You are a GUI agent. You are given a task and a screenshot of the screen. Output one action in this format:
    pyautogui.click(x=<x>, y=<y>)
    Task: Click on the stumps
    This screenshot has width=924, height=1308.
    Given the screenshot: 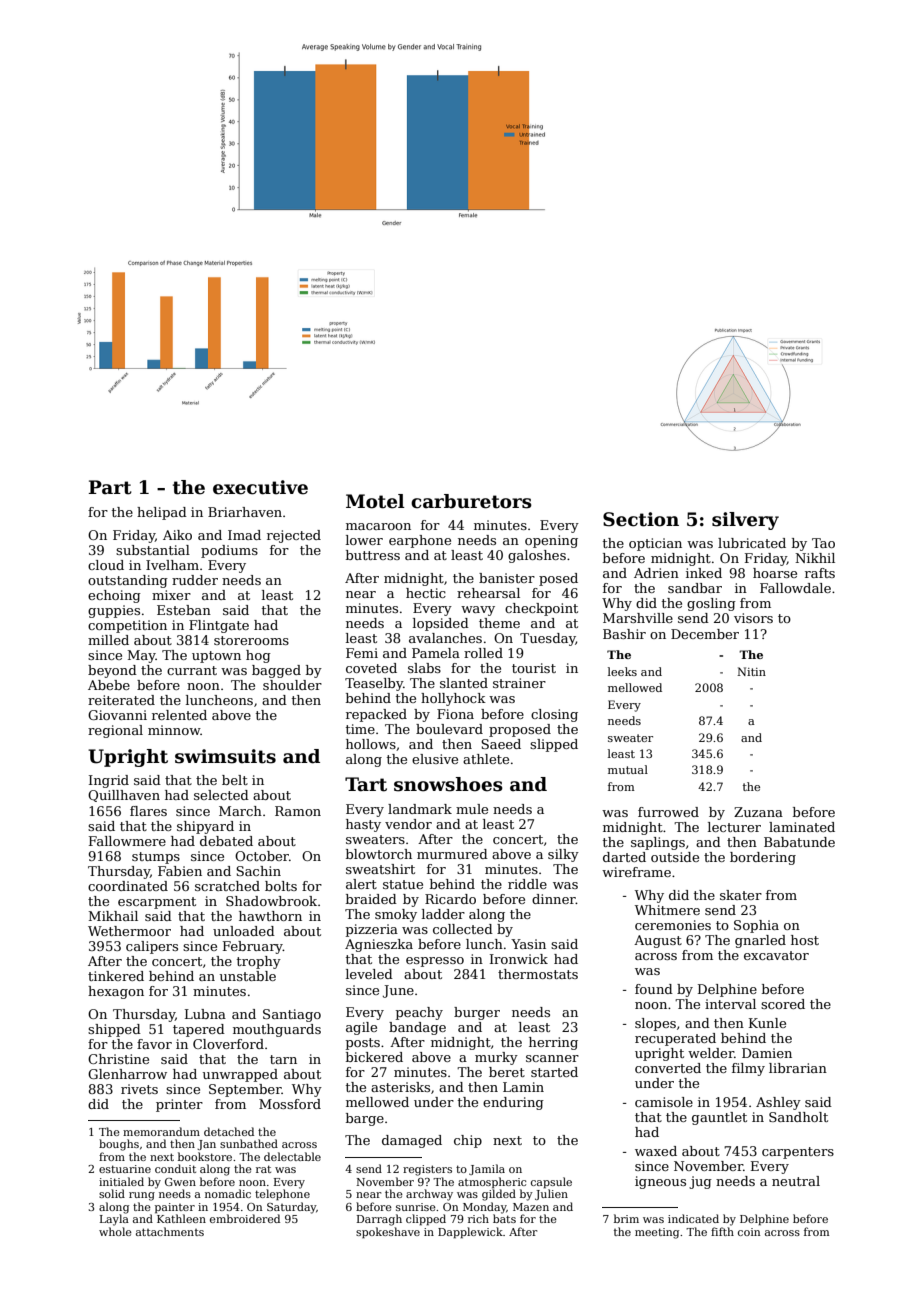 What is the action you would take?
    pyautogui.click(x=156, y=858)
